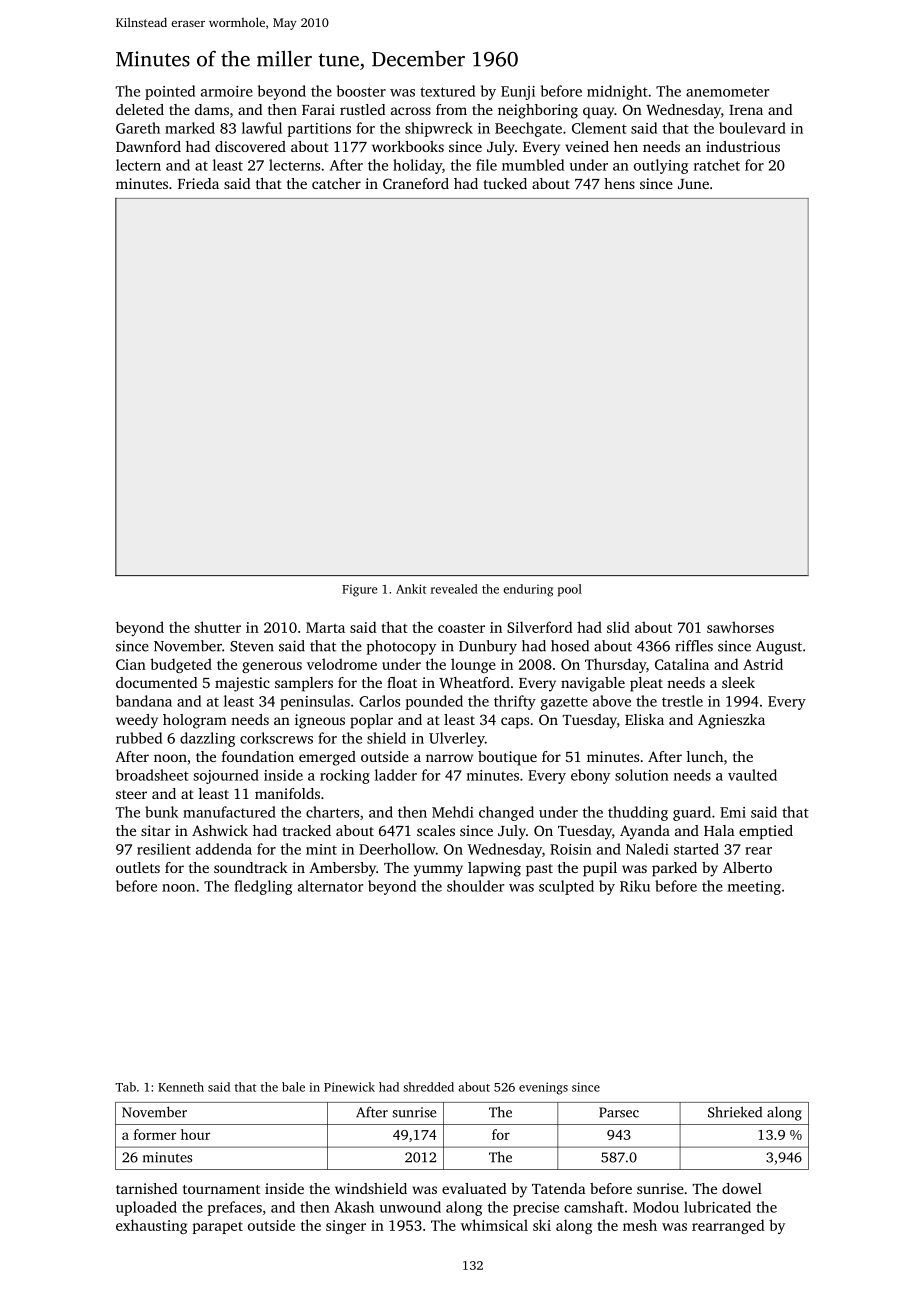  What do you see at coordinates (336, 183) in the screenshot?
I see `catcher` at bounding box center [336, 183].
